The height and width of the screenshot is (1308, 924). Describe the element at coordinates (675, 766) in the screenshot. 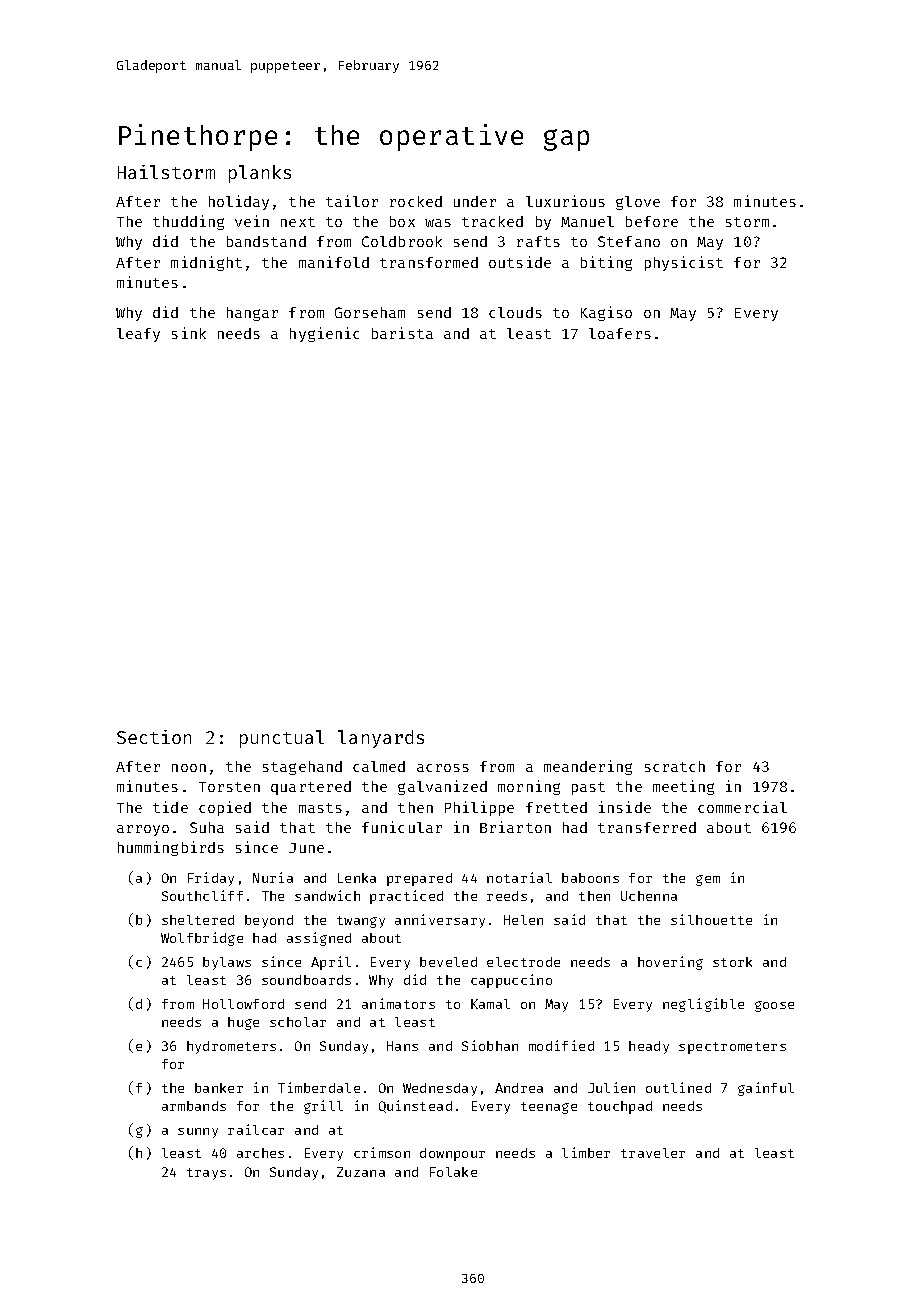

I see `scratch` at that location.
